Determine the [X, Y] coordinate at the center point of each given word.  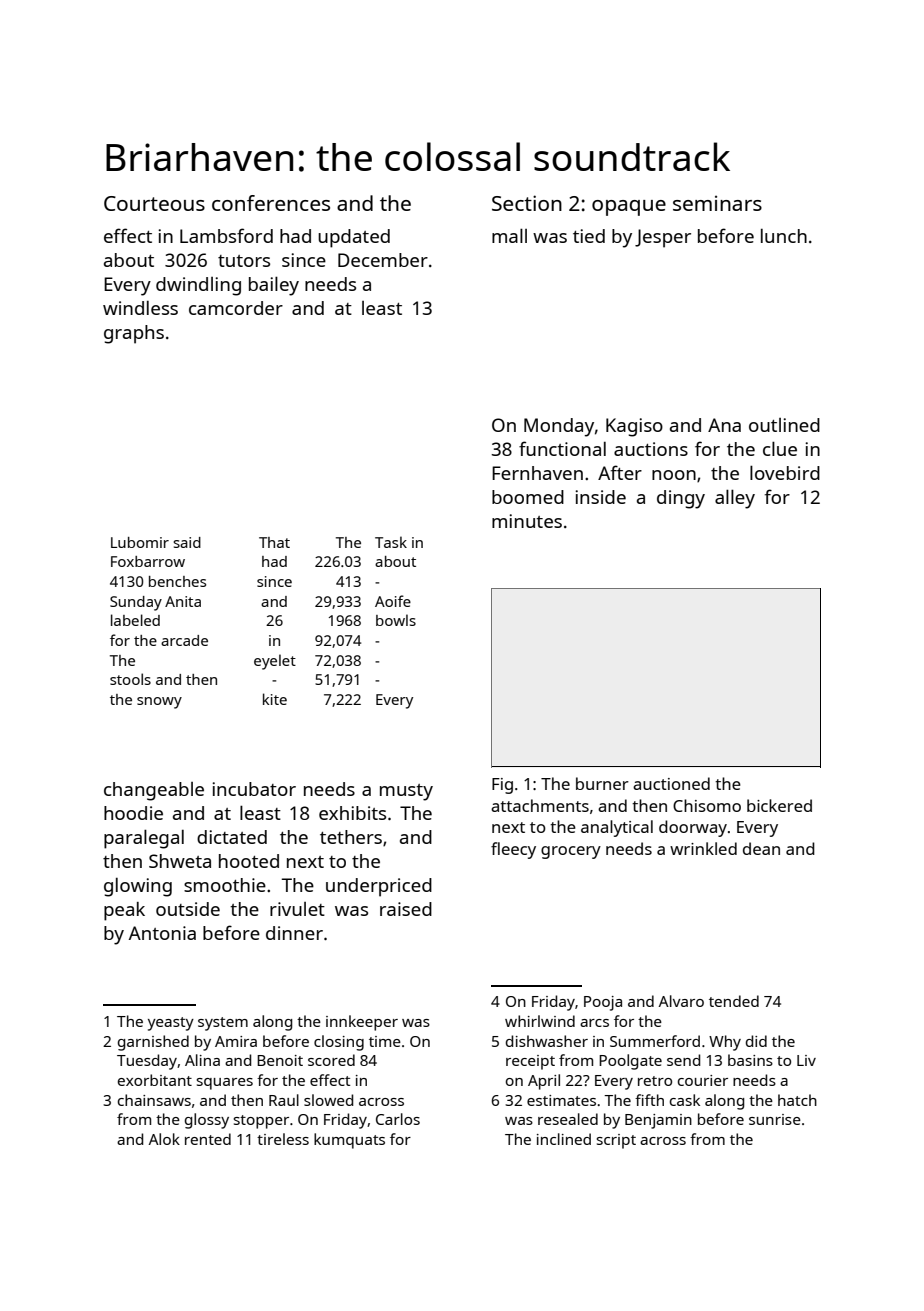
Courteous [154, 203]
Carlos [398, 1119]
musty [406, 792]
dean [761, 848]
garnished [153, 1043]
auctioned [671, 783]
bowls [396, 620]
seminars [717, 203]
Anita [183, 601]
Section [527, 203]
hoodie [133, 813]
